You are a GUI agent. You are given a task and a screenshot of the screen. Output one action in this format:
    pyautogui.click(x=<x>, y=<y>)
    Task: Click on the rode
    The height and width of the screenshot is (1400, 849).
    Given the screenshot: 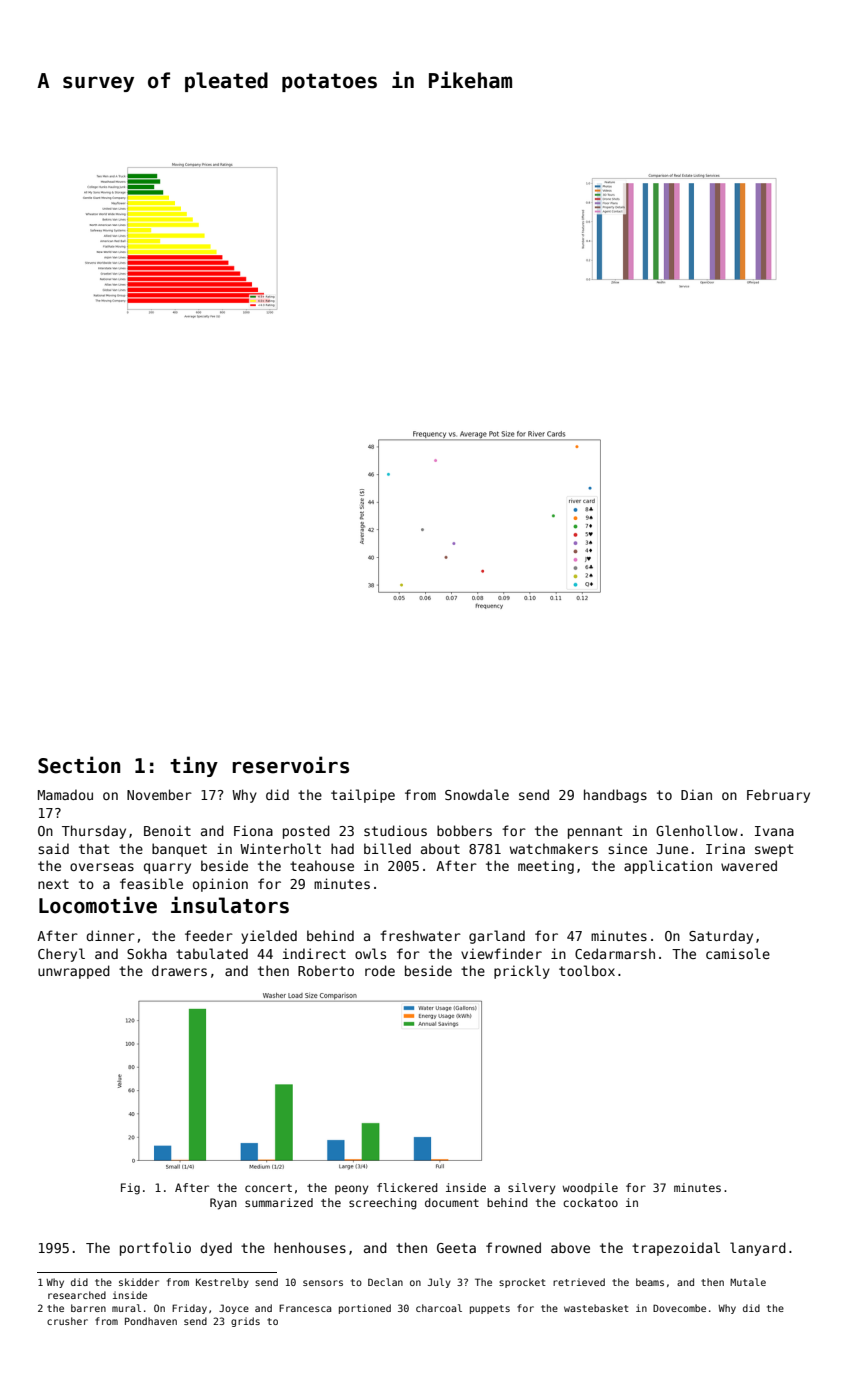 What is the action you would take?
    pyautogui.click(x=380, y=970)
